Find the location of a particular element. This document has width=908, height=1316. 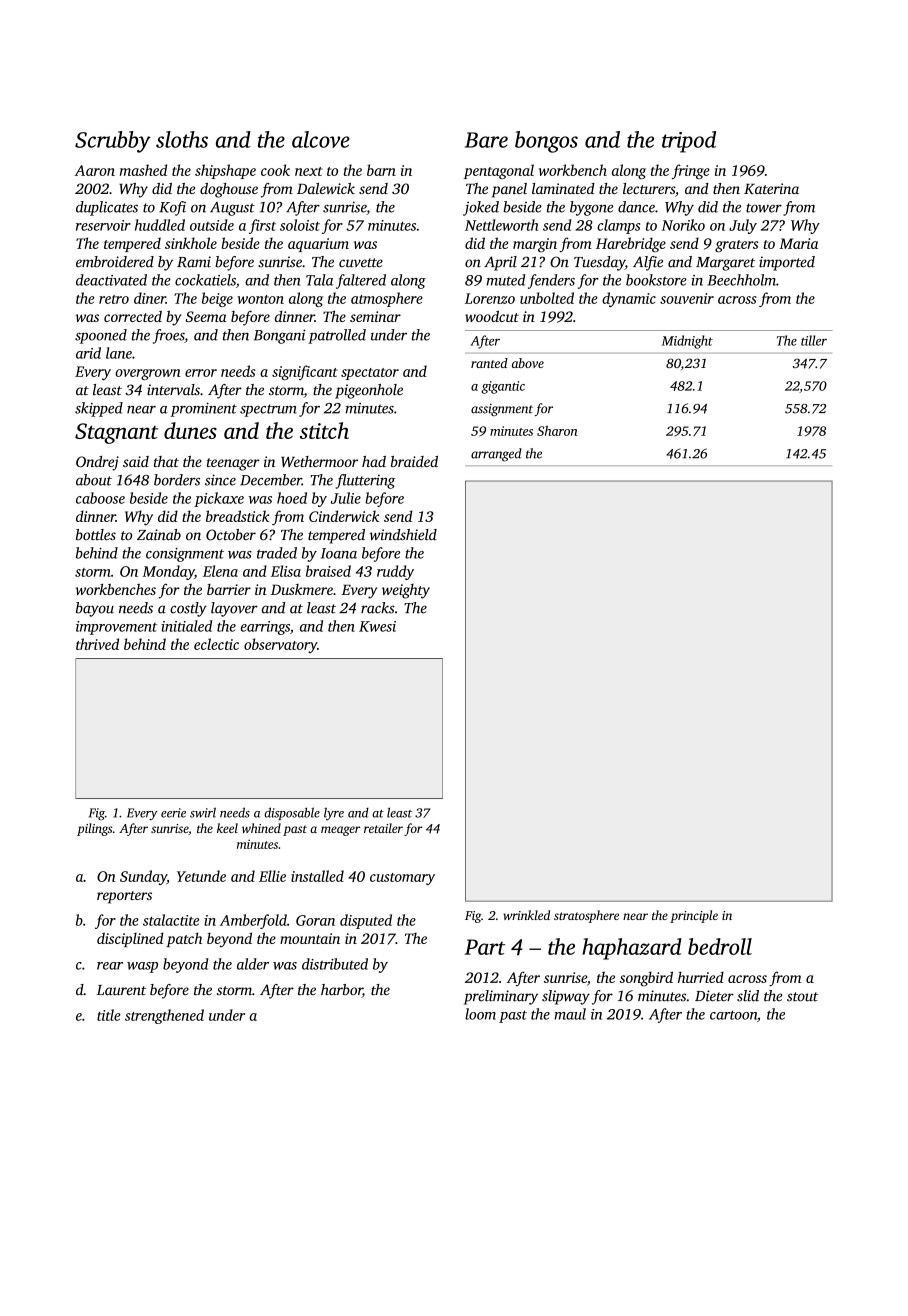

stratosphere is located at coordinates (586, 916).
